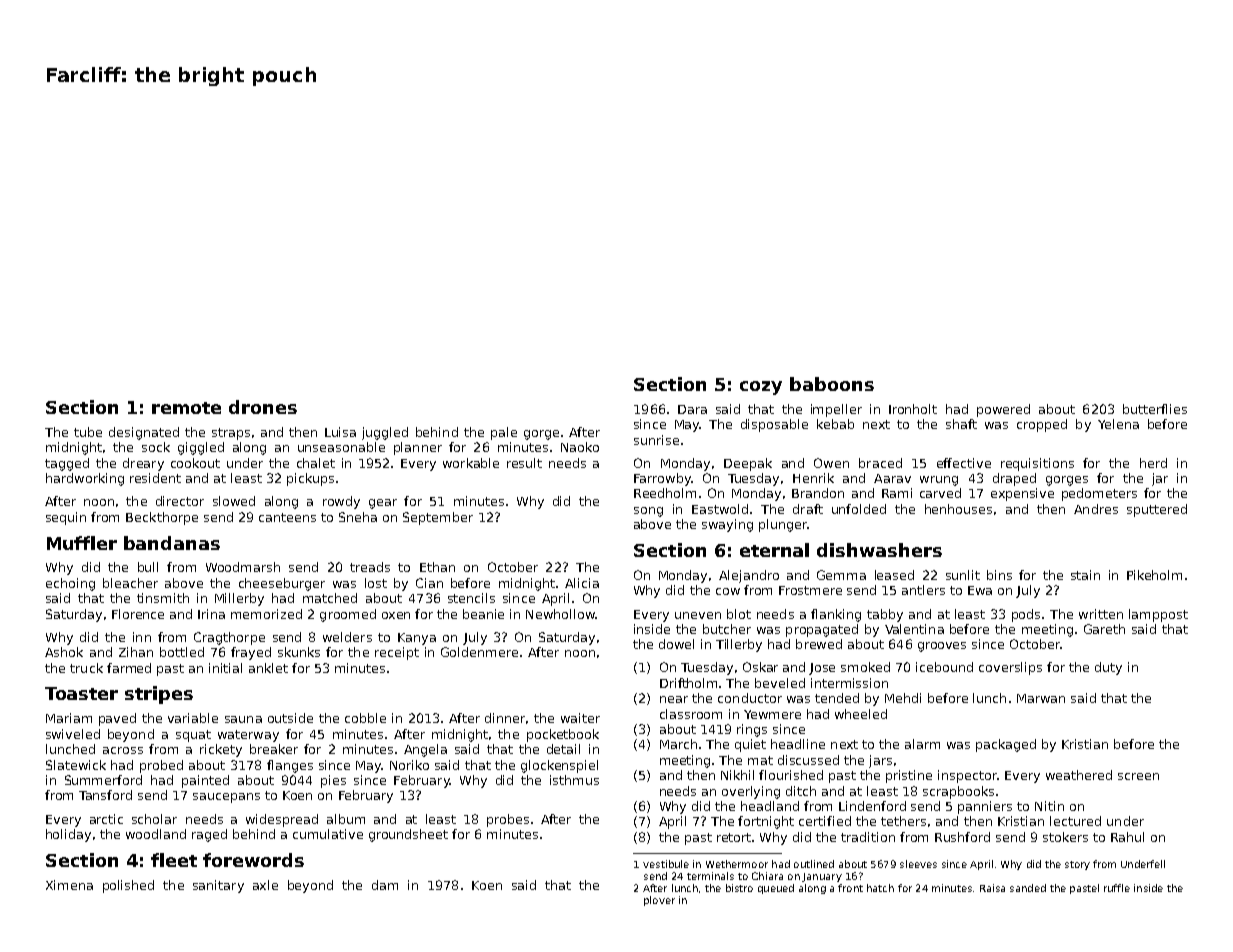  What do you see at coordinates (832, 384) in the screenshot?
I see `baboons` at bounding box center [832, 384].
